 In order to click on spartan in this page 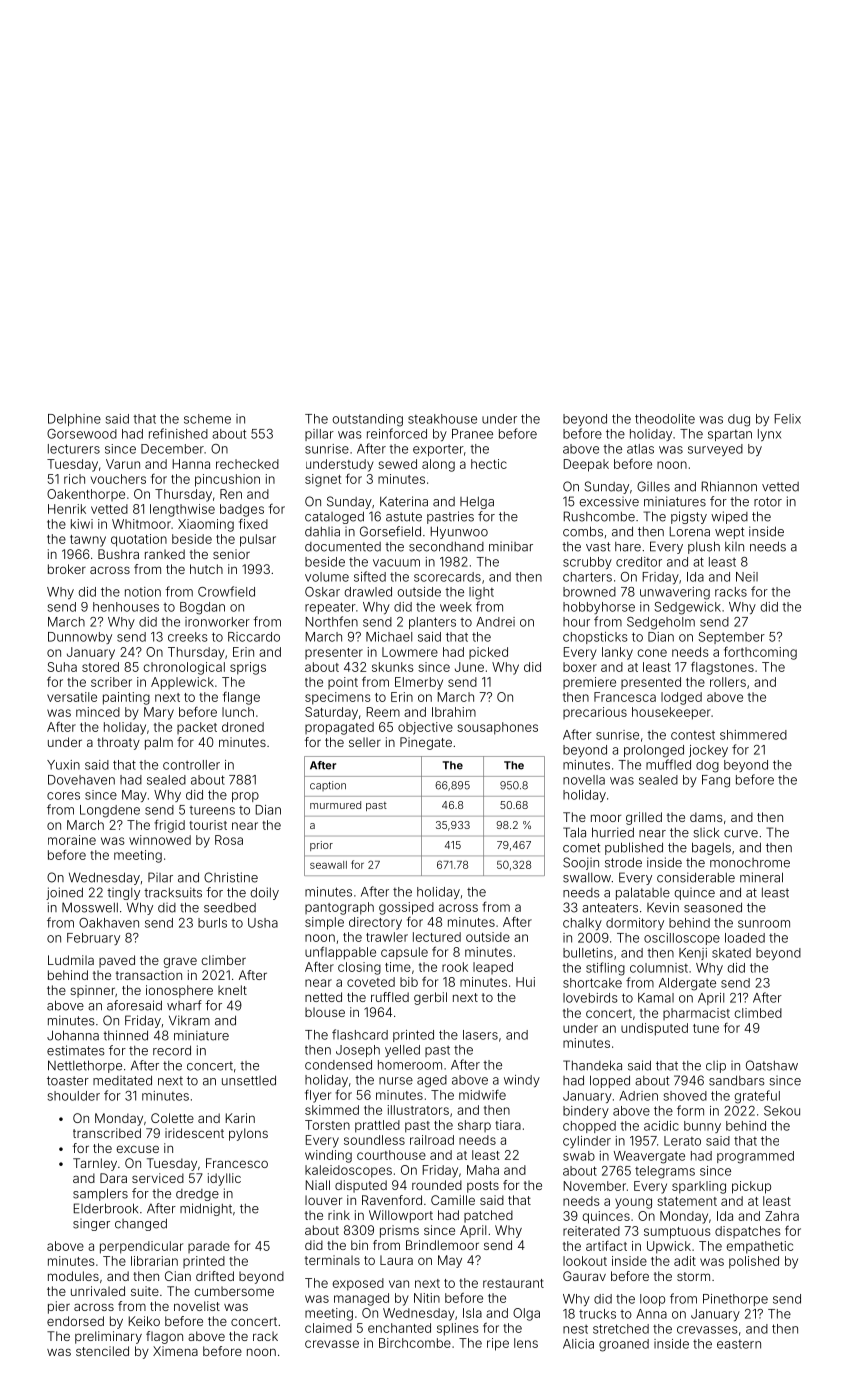, I will do `click(730, 435)`.
